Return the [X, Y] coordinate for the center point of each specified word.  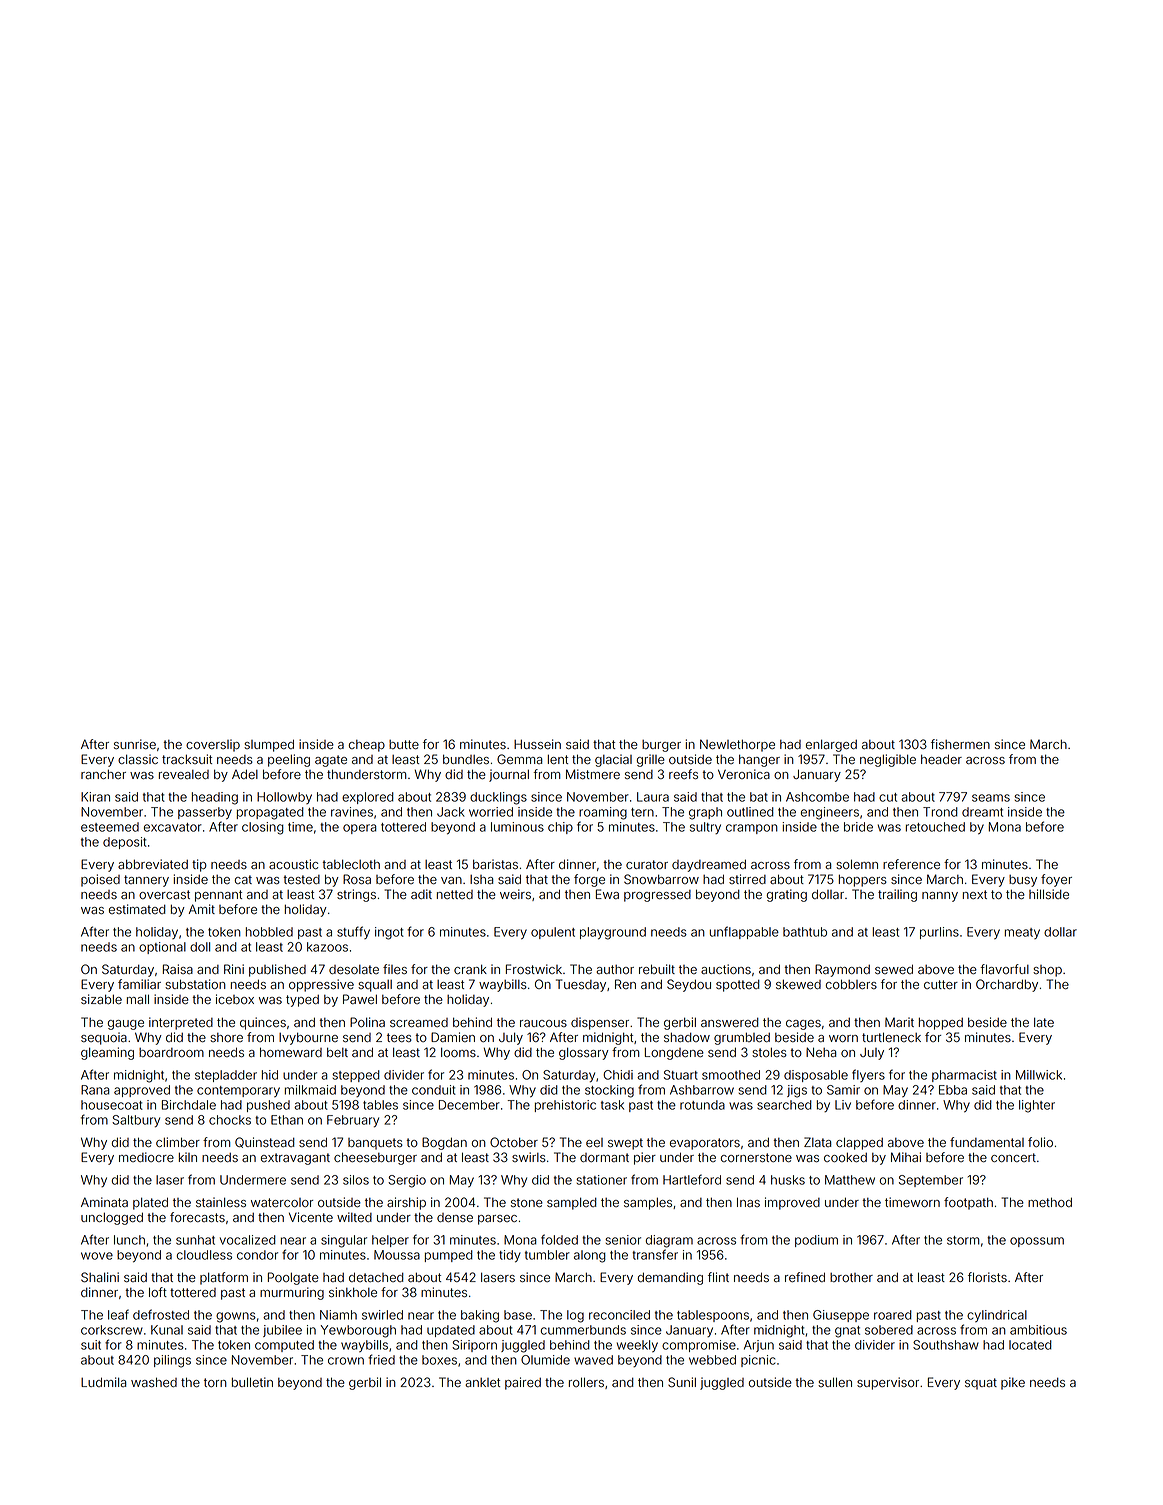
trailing [897, 895]
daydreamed [709, 865]
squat [981, 1384]
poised [100, 880]
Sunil [682, 1382]
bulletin [252, 1382]
